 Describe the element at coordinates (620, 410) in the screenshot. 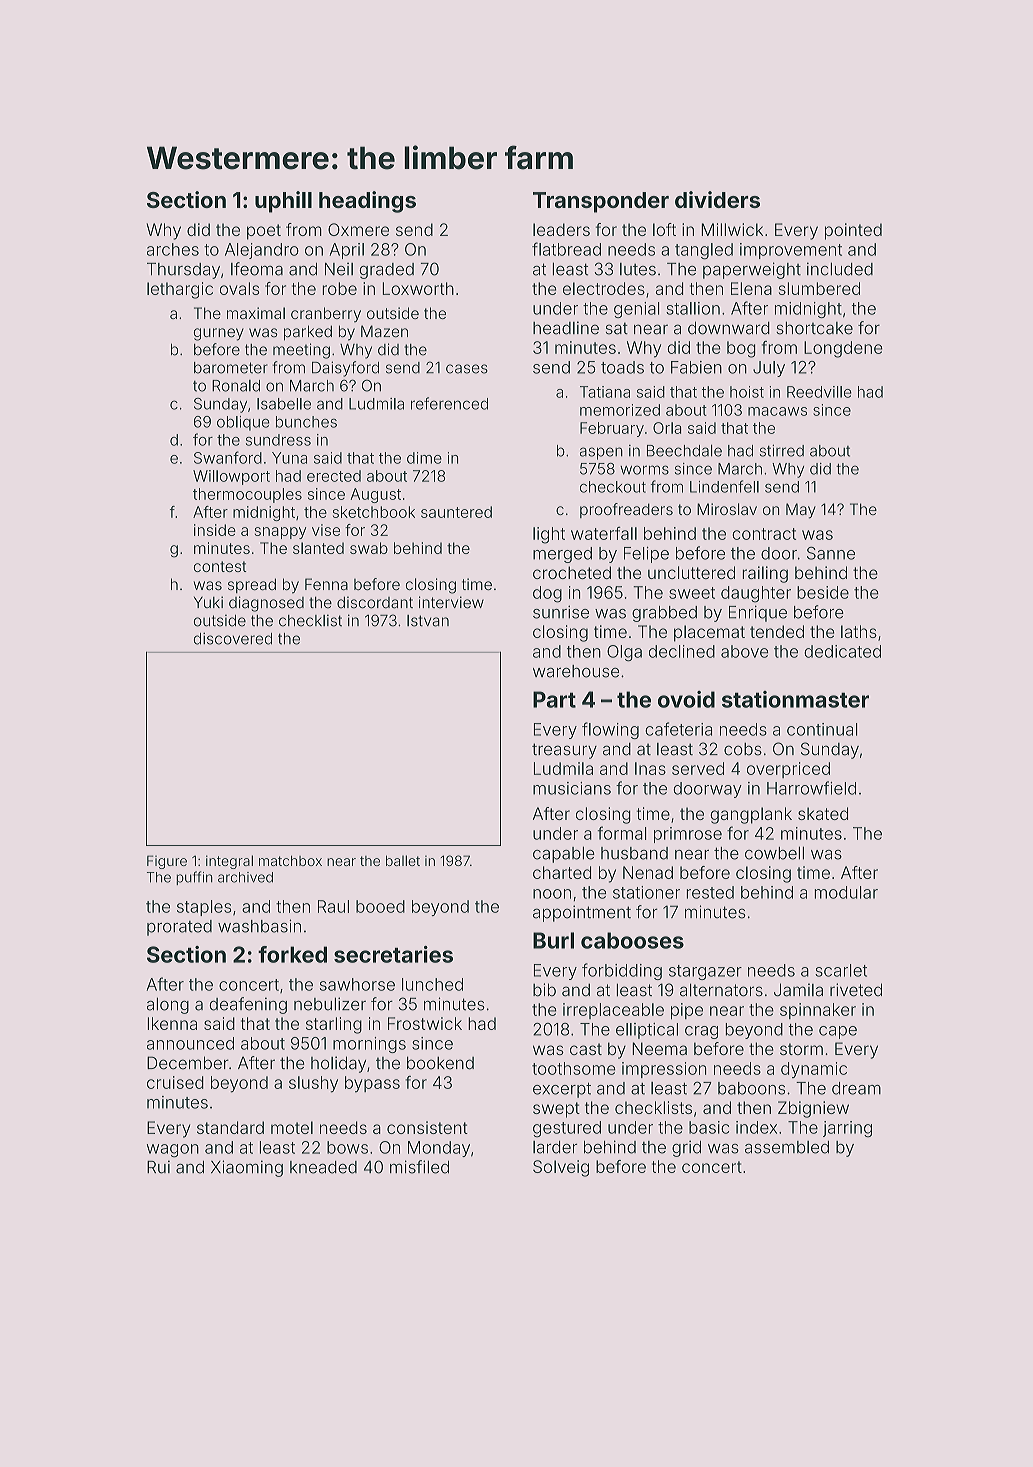

I see `memorized` at that location.
